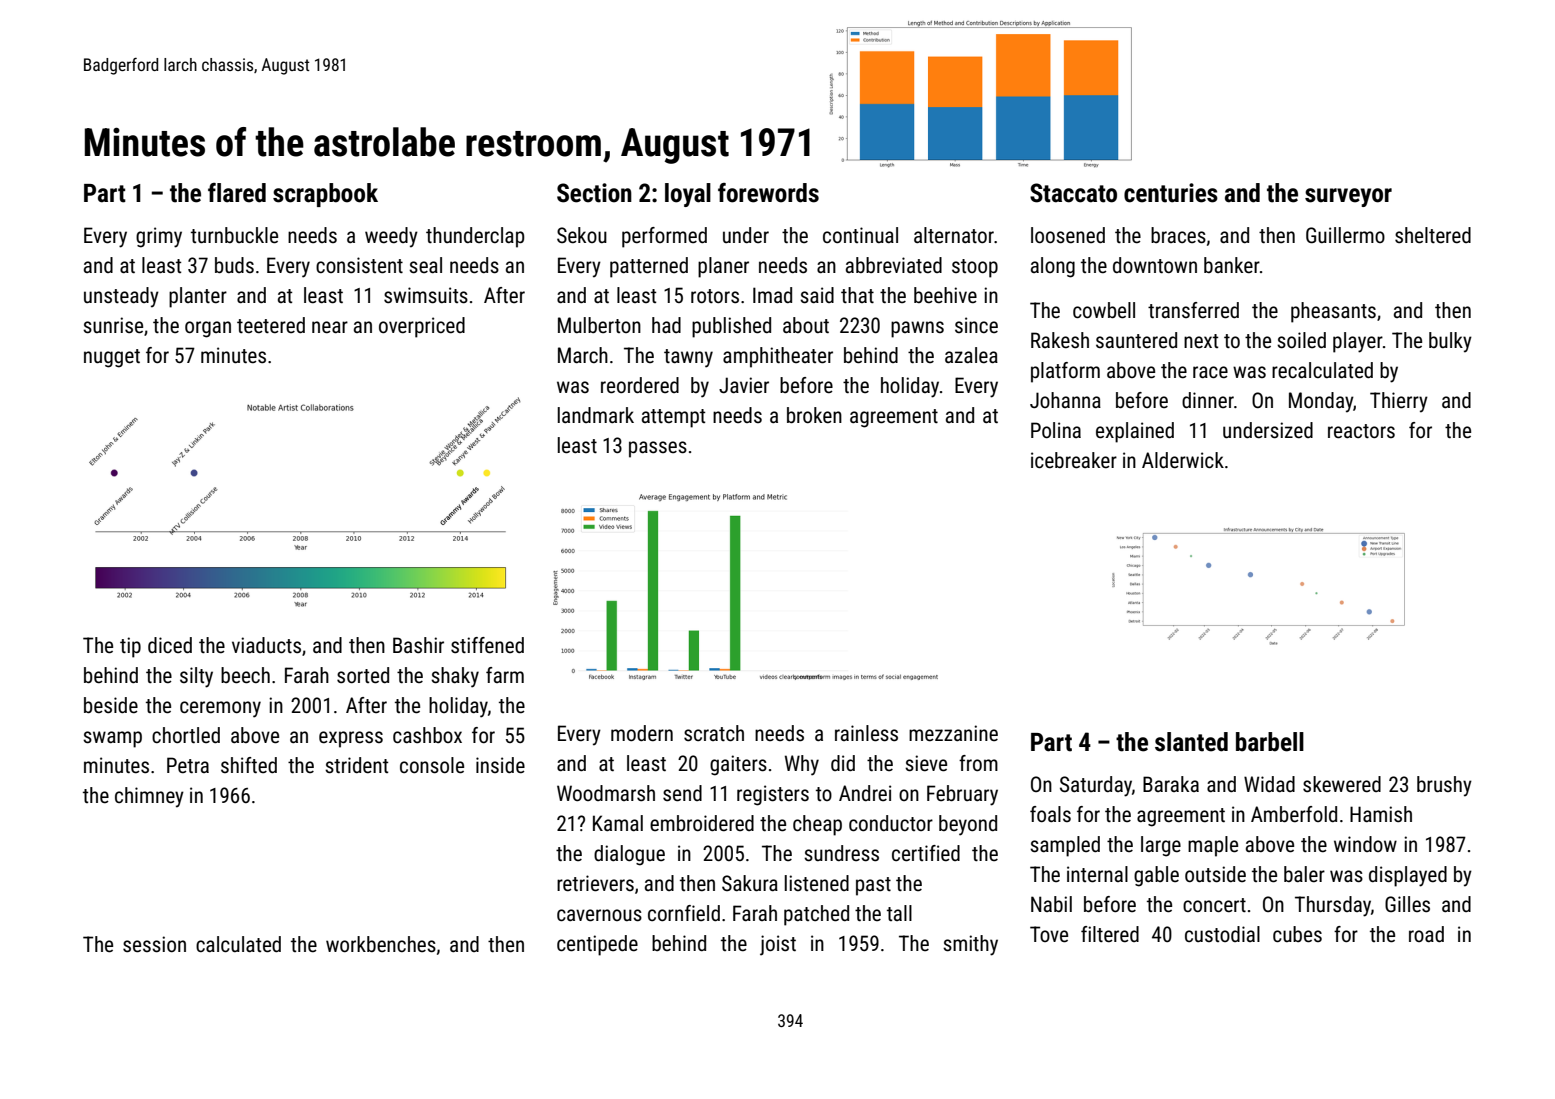 The height and width of the page is (1099, 1555). I want to click on retrievers, so click(595, 883).
